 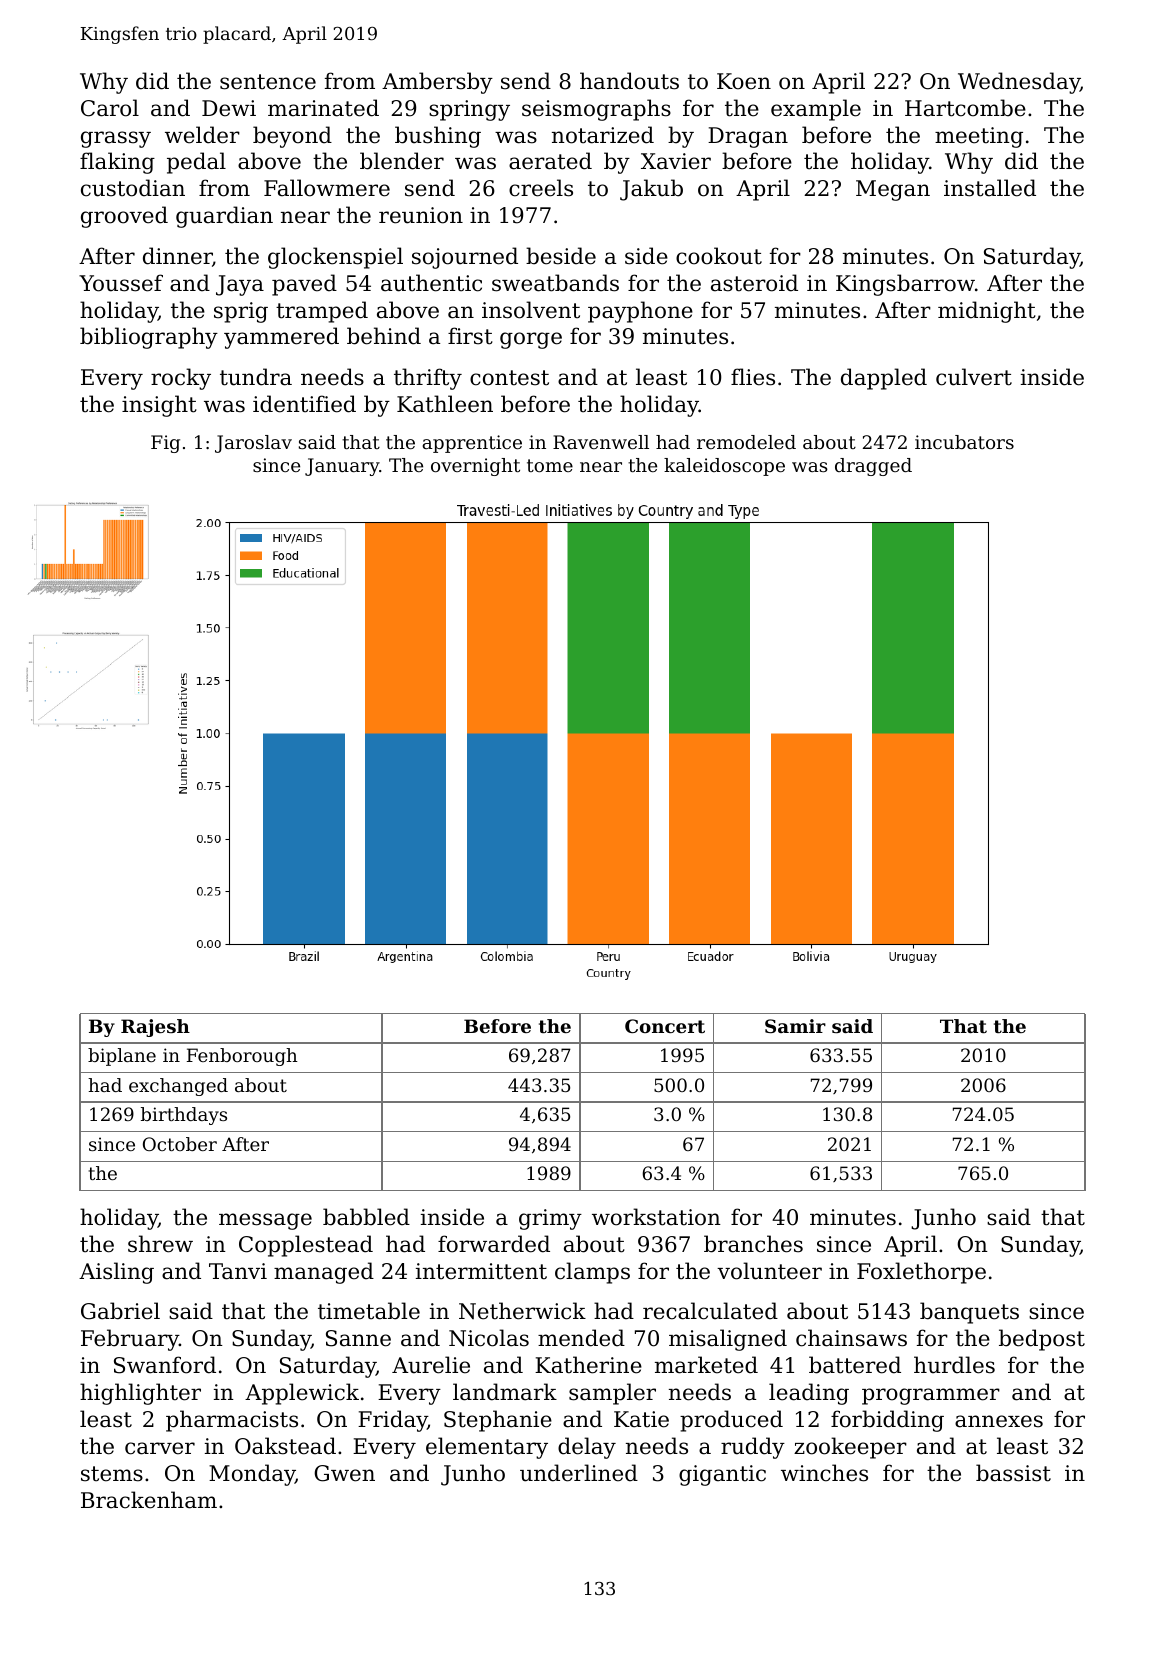 What do you see at coordinates (651, 190) in the screenshot?
I see `Jakub` at bounding box center [651, 190].
